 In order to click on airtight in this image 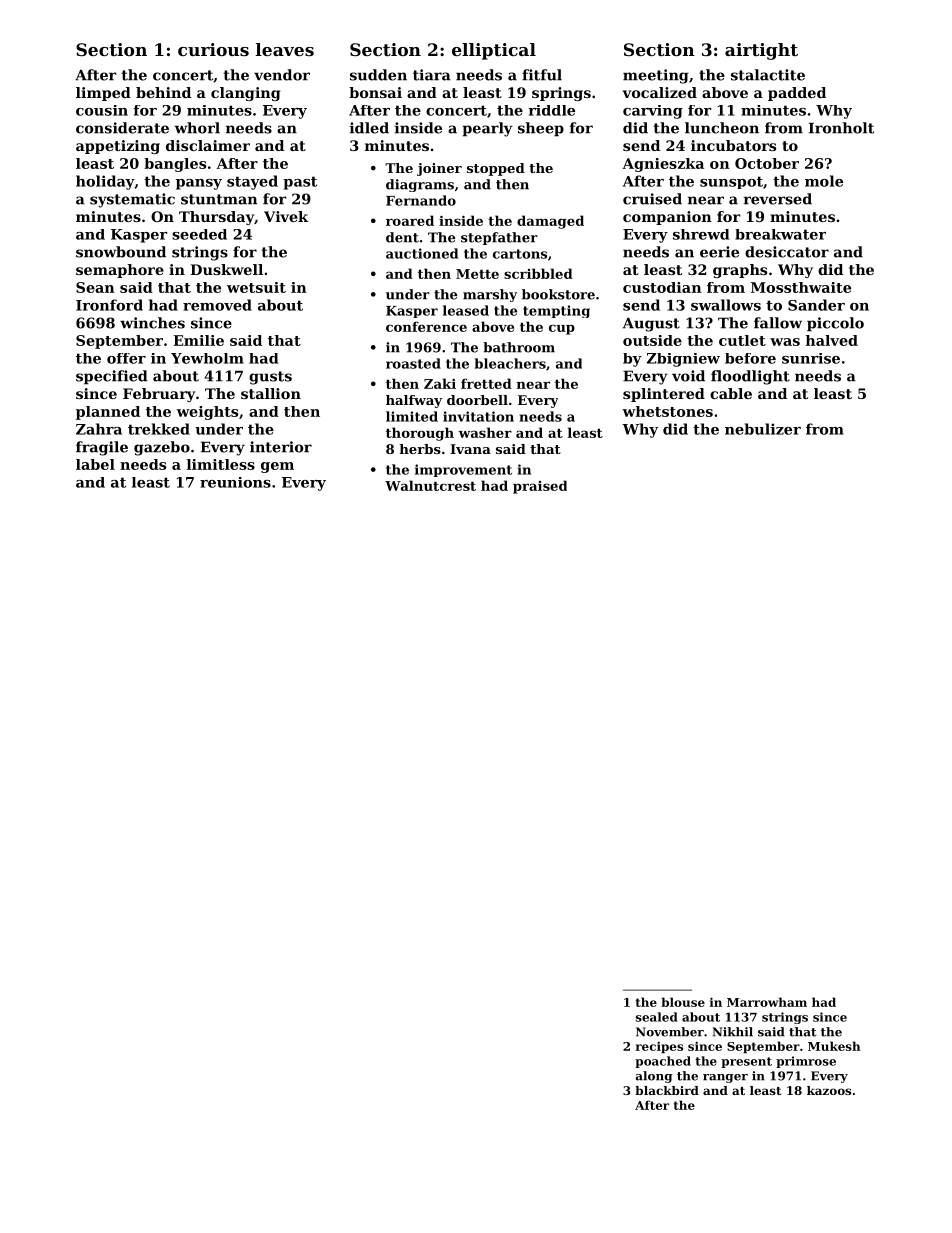, I will do `click(761, 51)`.
